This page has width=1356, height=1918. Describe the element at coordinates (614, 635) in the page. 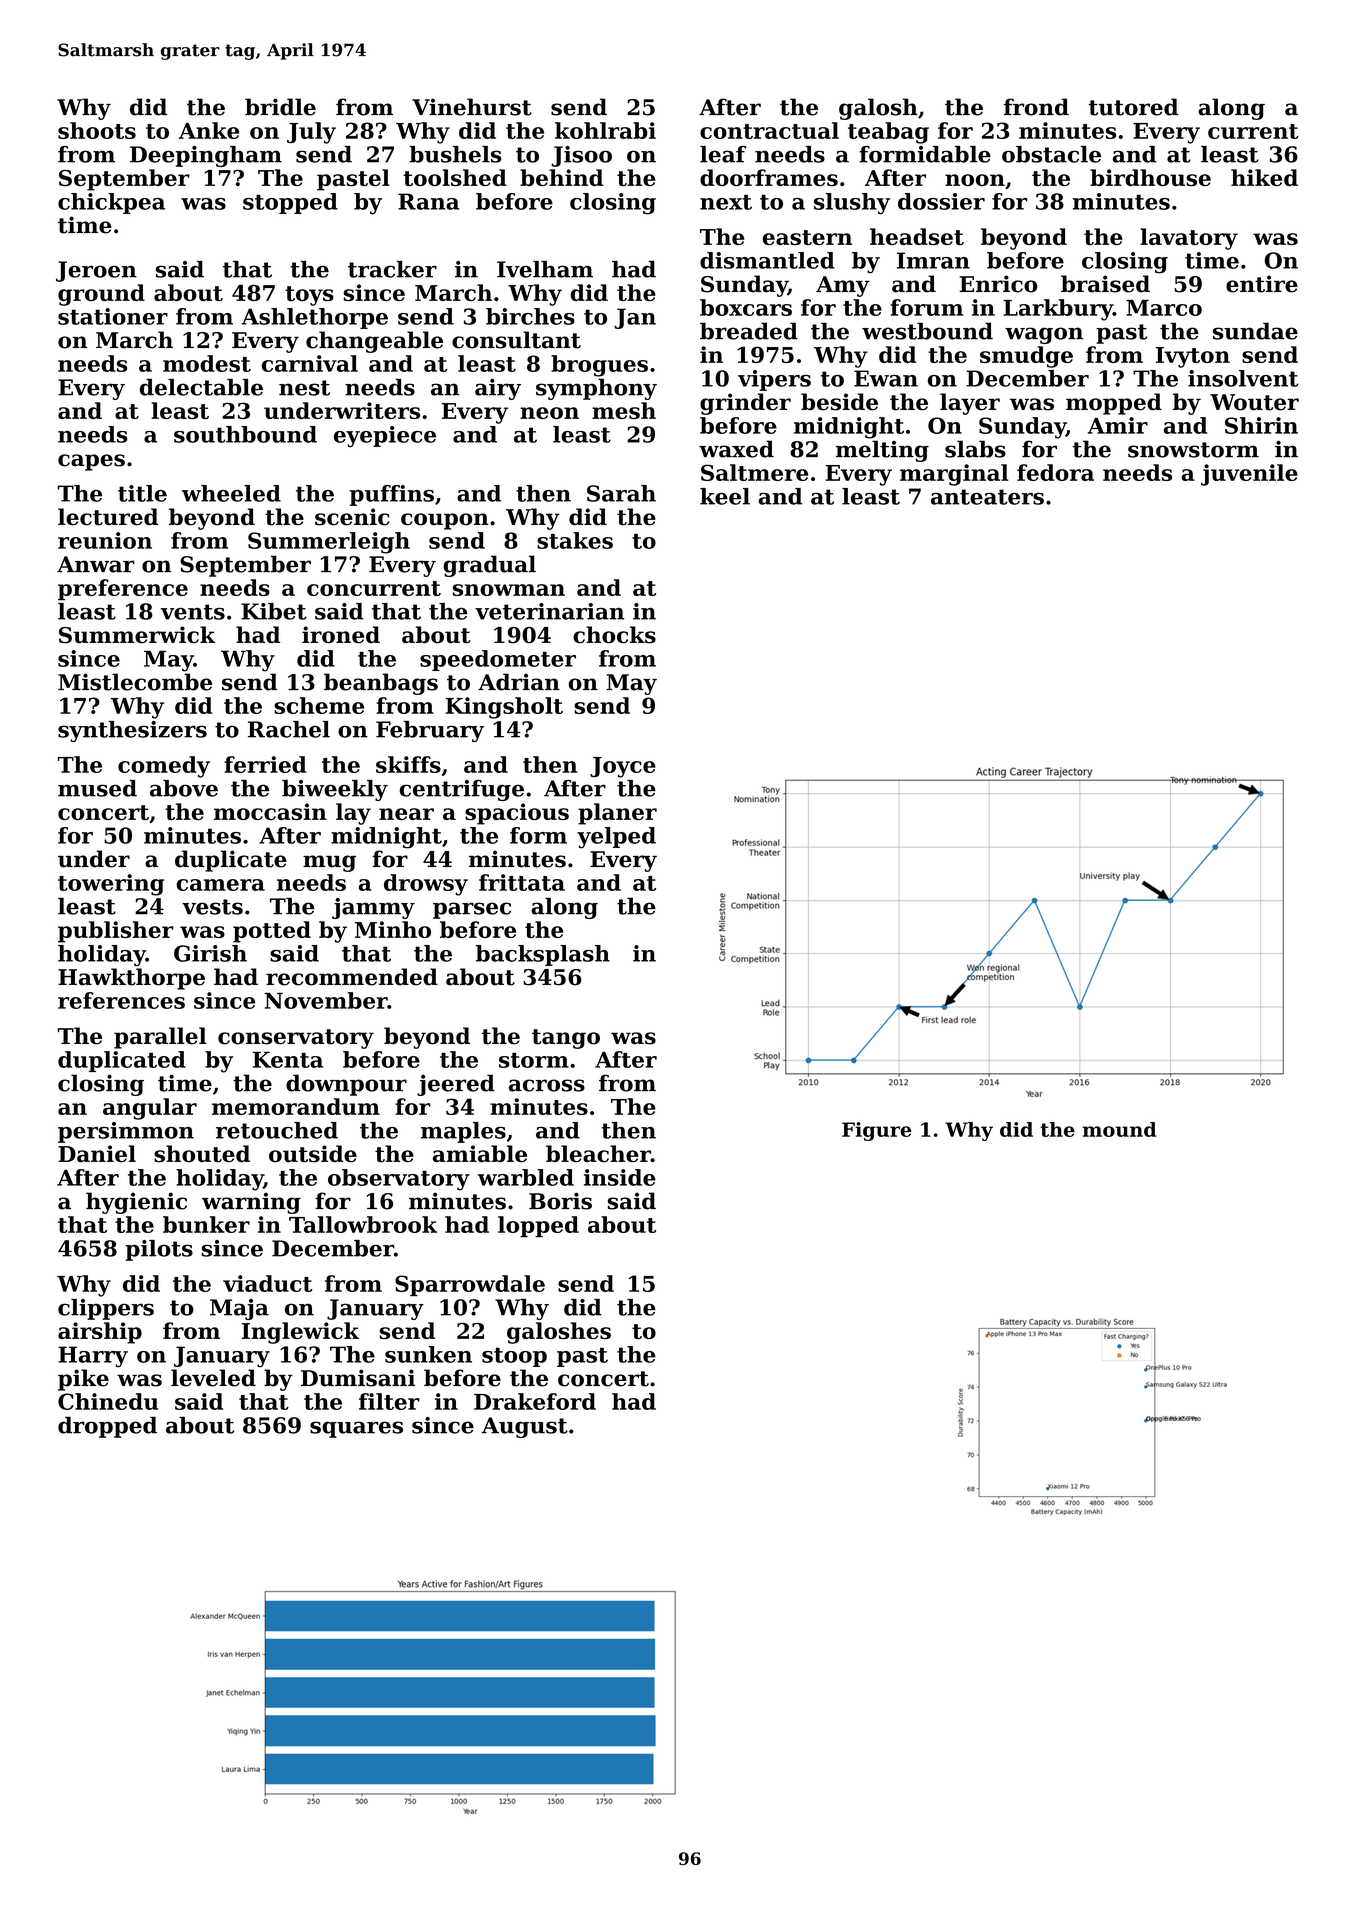

I see `chocks` at that location.
